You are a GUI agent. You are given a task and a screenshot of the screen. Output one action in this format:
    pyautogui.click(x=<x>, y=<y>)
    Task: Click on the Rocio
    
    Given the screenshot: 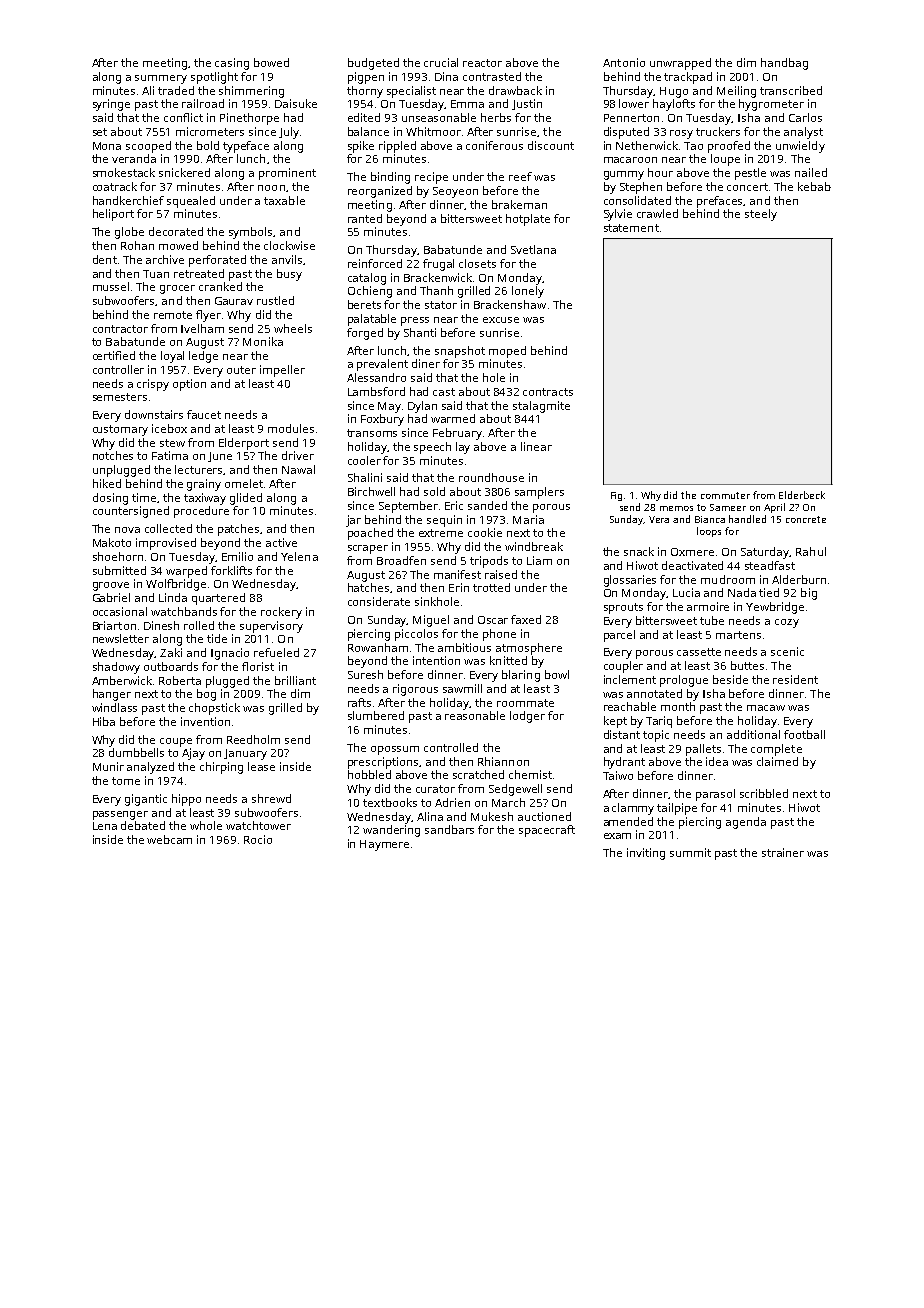 What is the action you would take?
    pyautogui.click(x=258, y=839)
